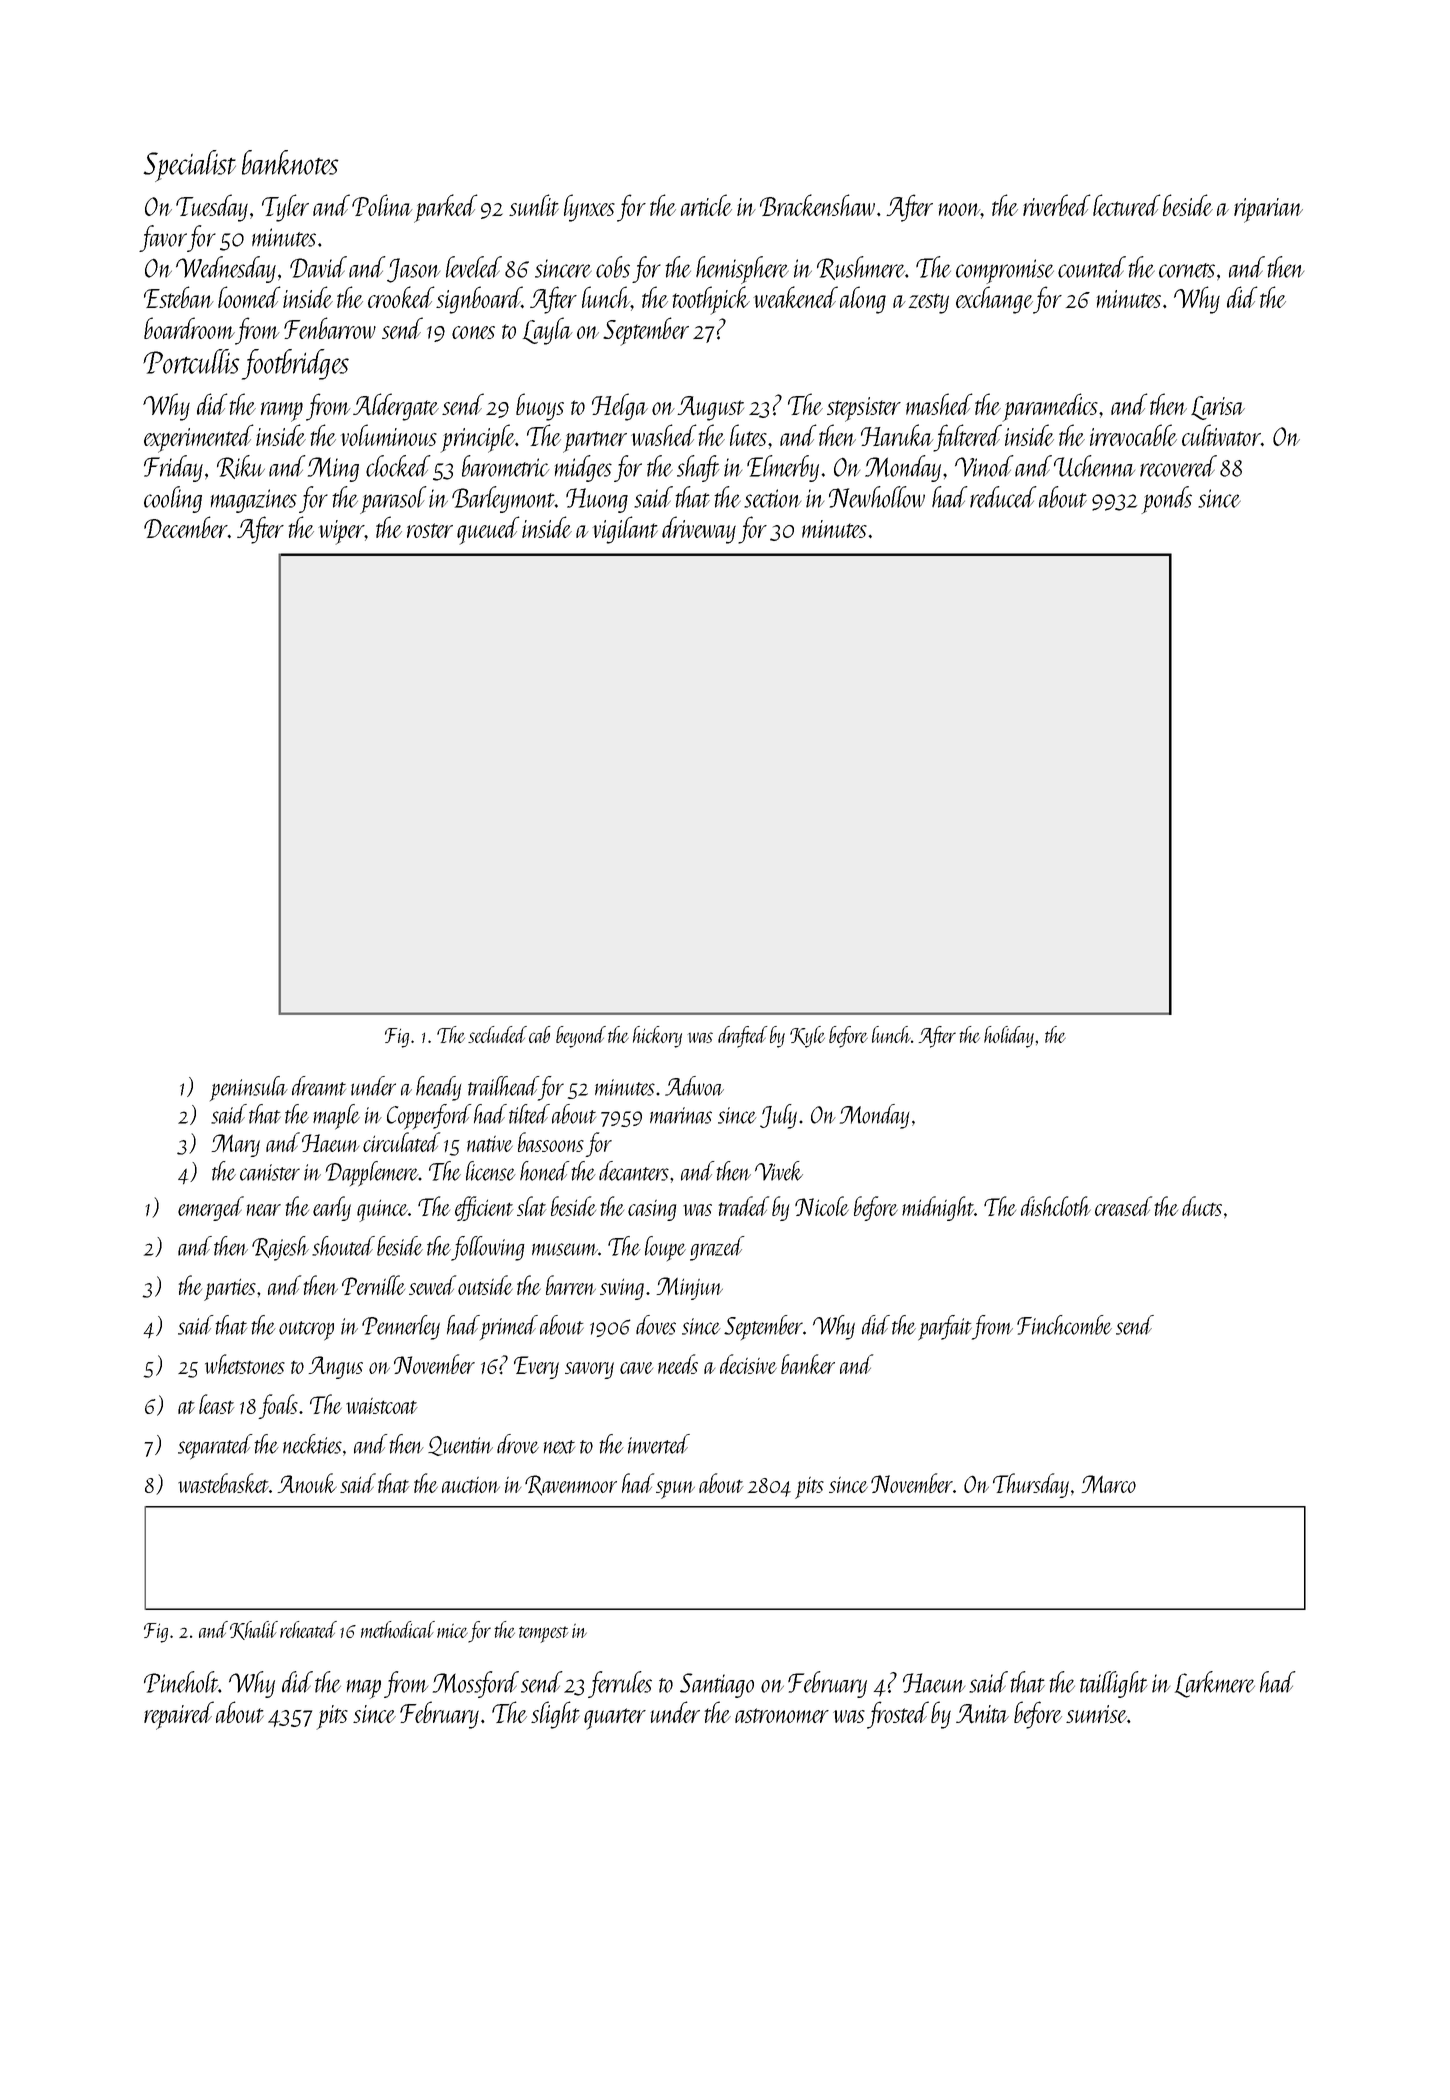 This document has height=2100, width=1450. Describe the element at coordinates (657, 1037) in the document. I see `hickory` at that location.
